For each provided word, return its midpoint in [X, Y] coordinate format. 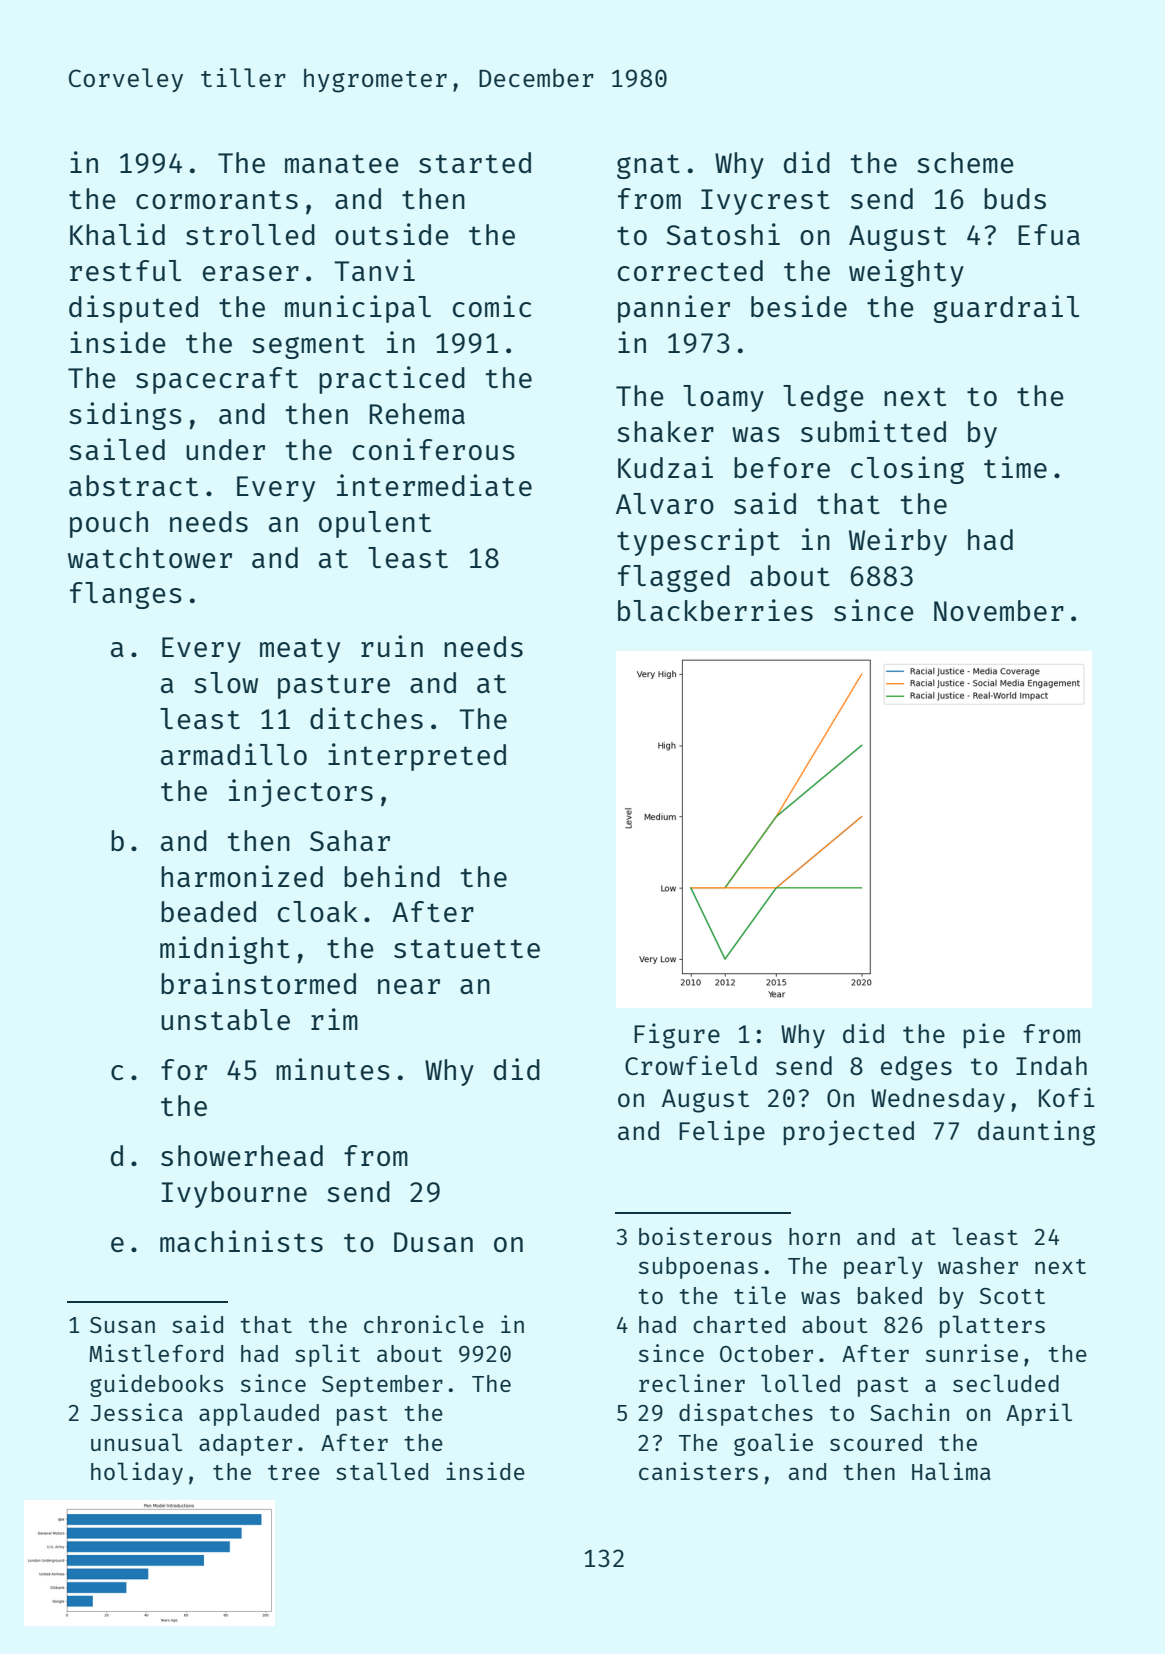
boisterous [705, 1236]
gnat [648, 166]
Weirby [898, 542]
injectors [301, 793]
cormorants [217, 199]
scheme [965, 162]
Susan [122, 1325]
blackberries [715, 610]
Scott [1012, 1296]
